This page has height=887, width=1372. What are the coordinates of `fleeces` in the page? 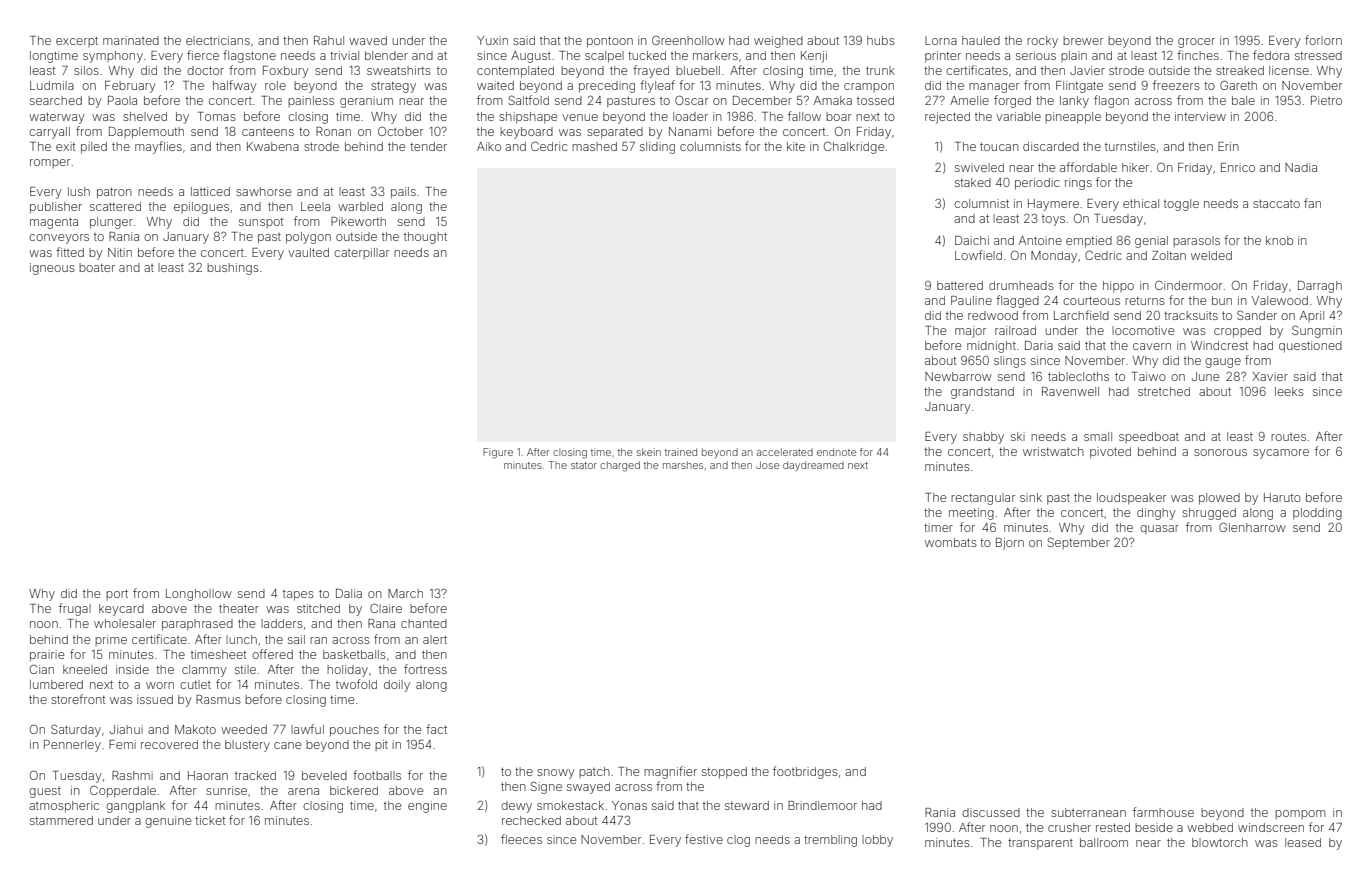 It's located at (521, 839).
